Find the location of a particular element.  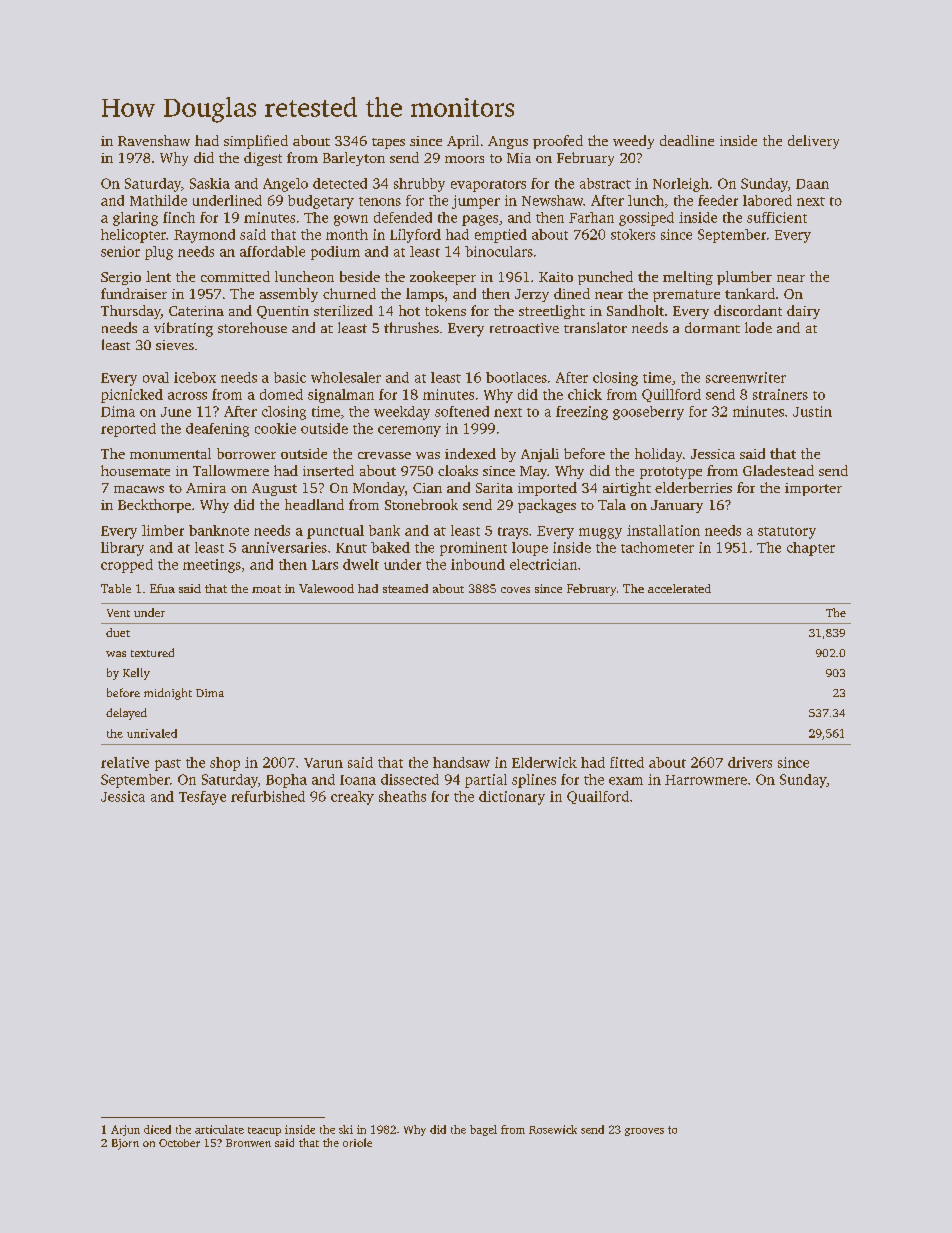

bagel is located at coordinates (483, 1130).
